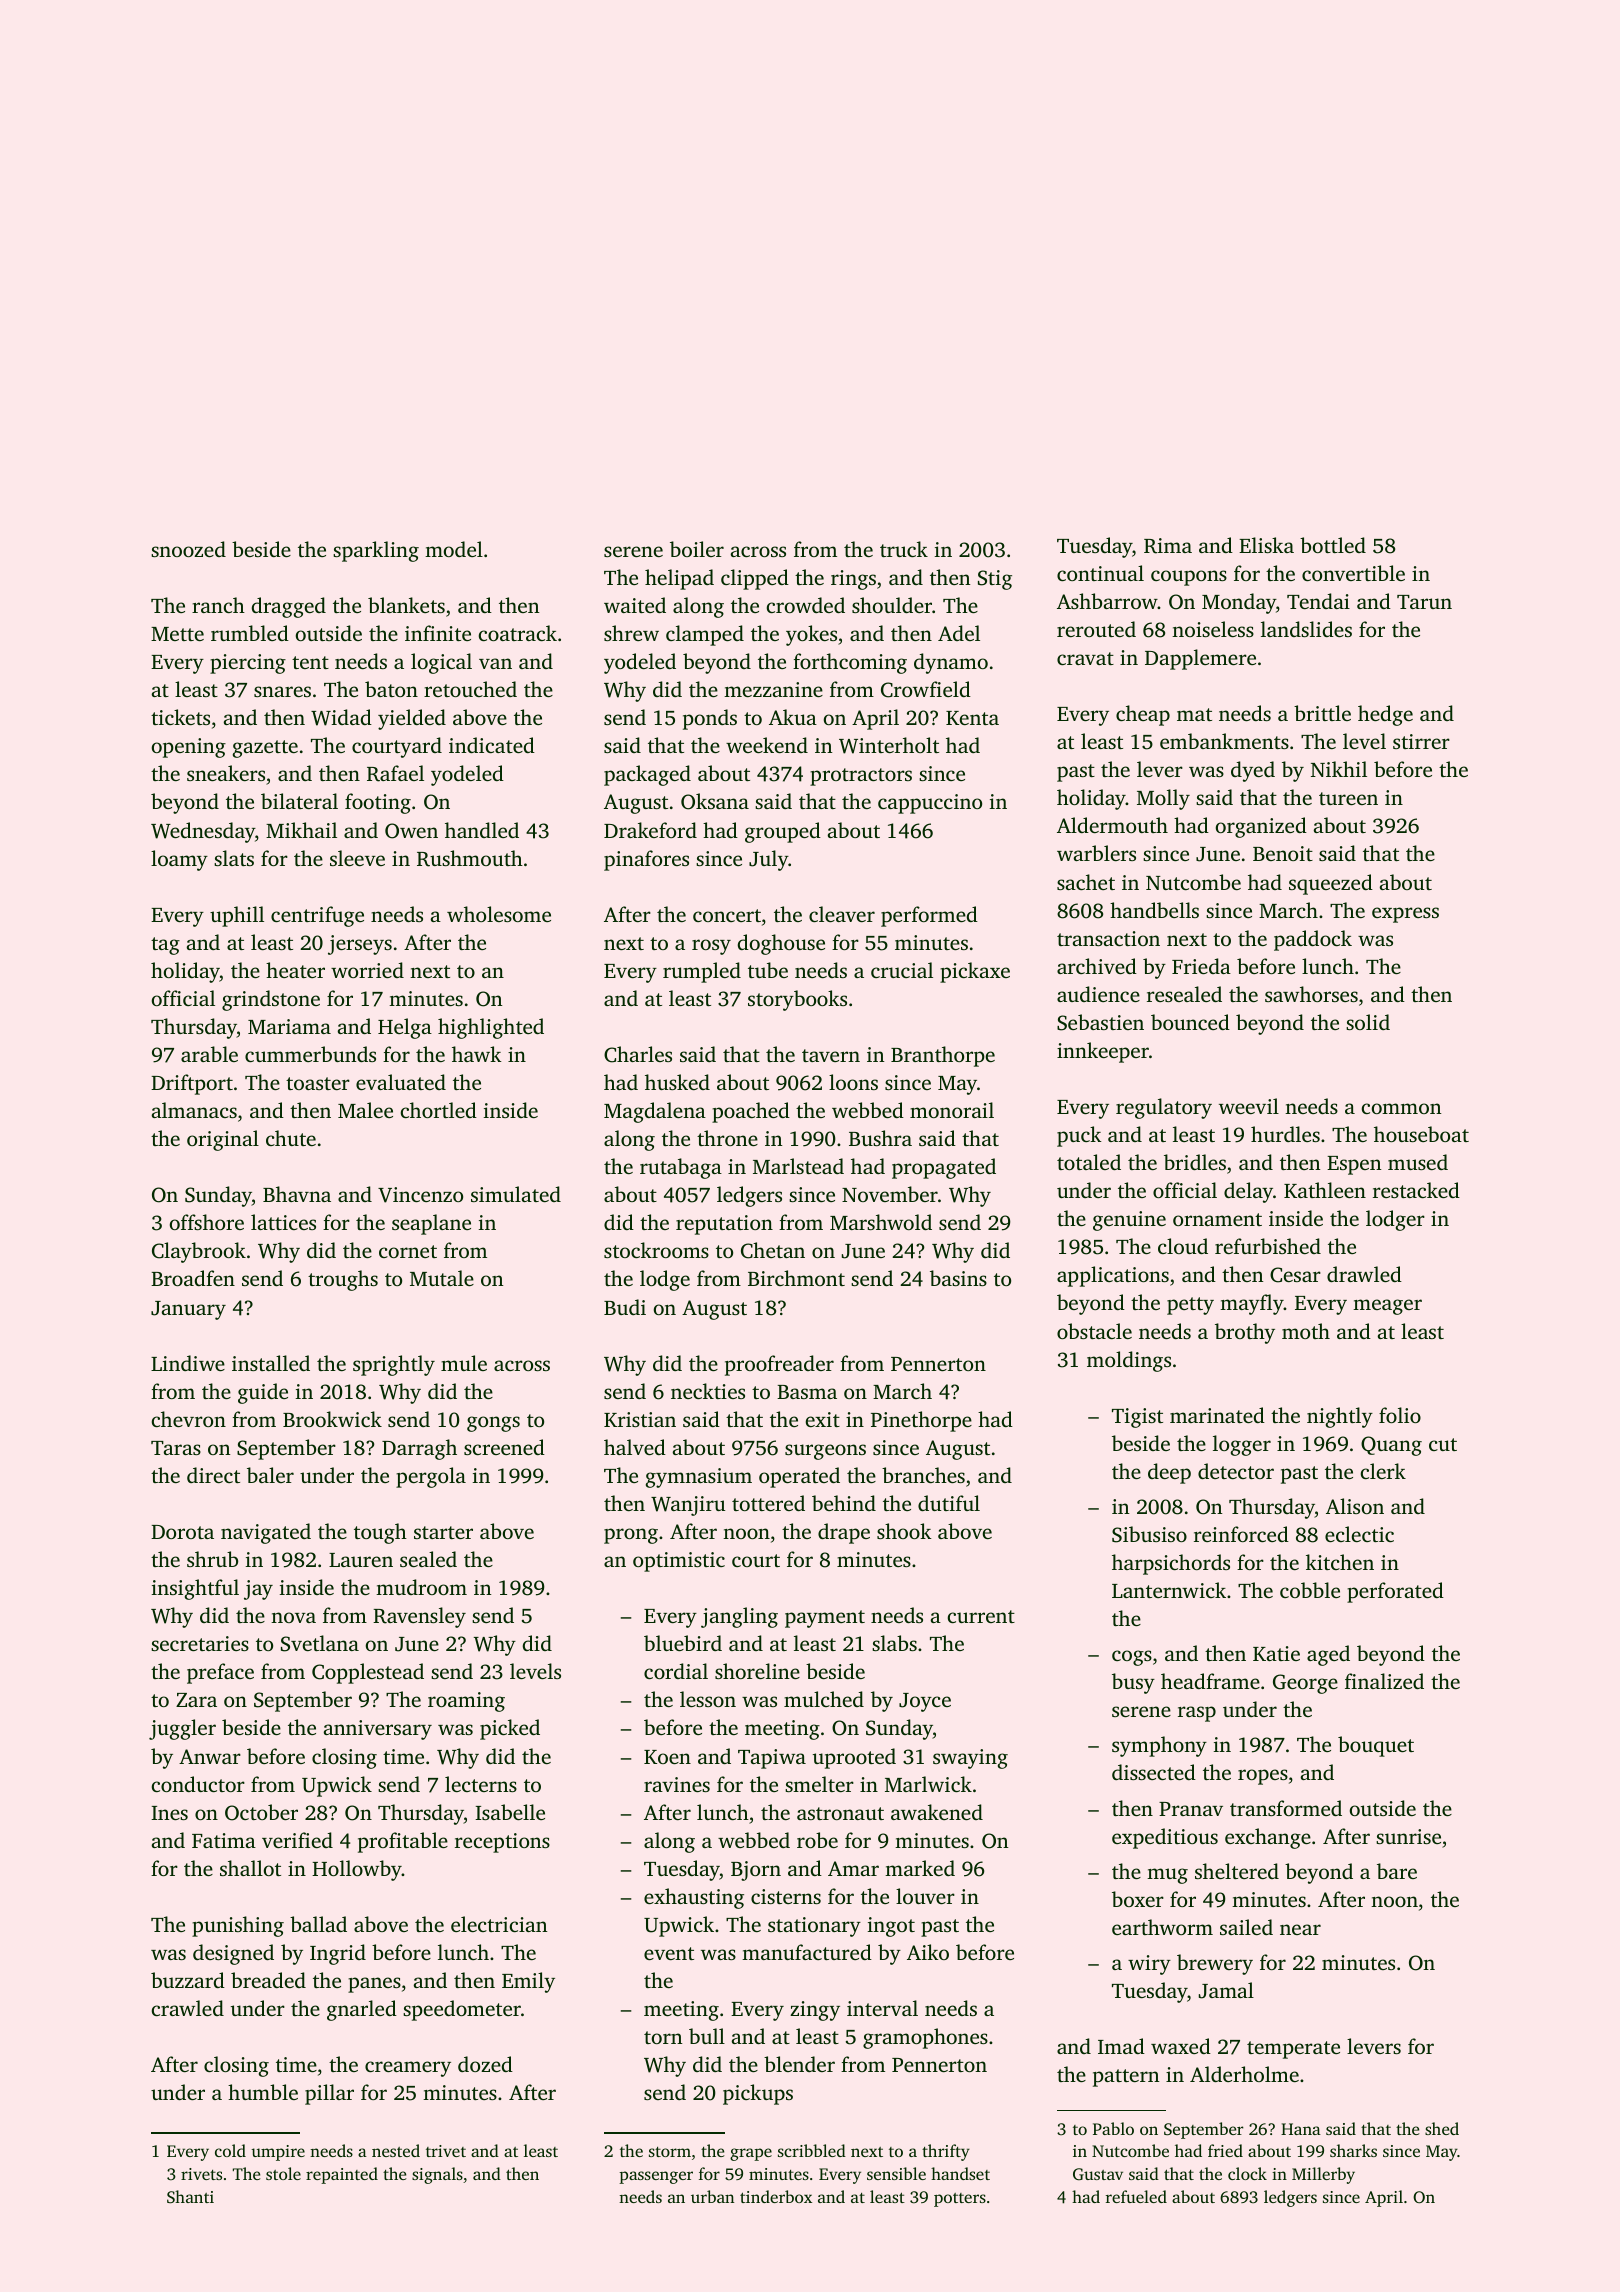 The height and width of the screenshot is (2292, 1620). I want to click on gymnasium, so click(699, 1478).
